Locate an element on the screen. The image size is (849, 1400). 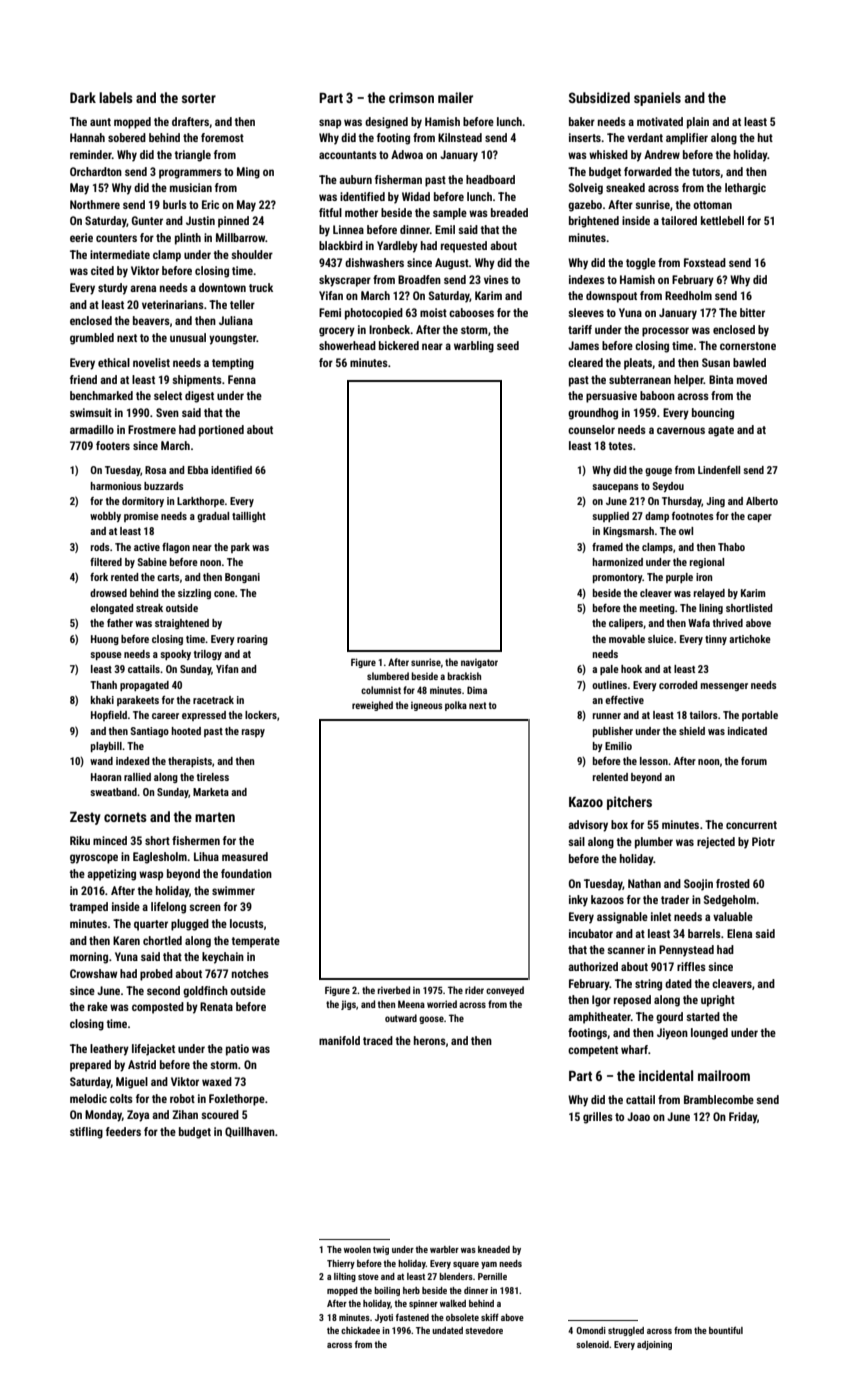
gouge is located at coordinates (658, 472).
